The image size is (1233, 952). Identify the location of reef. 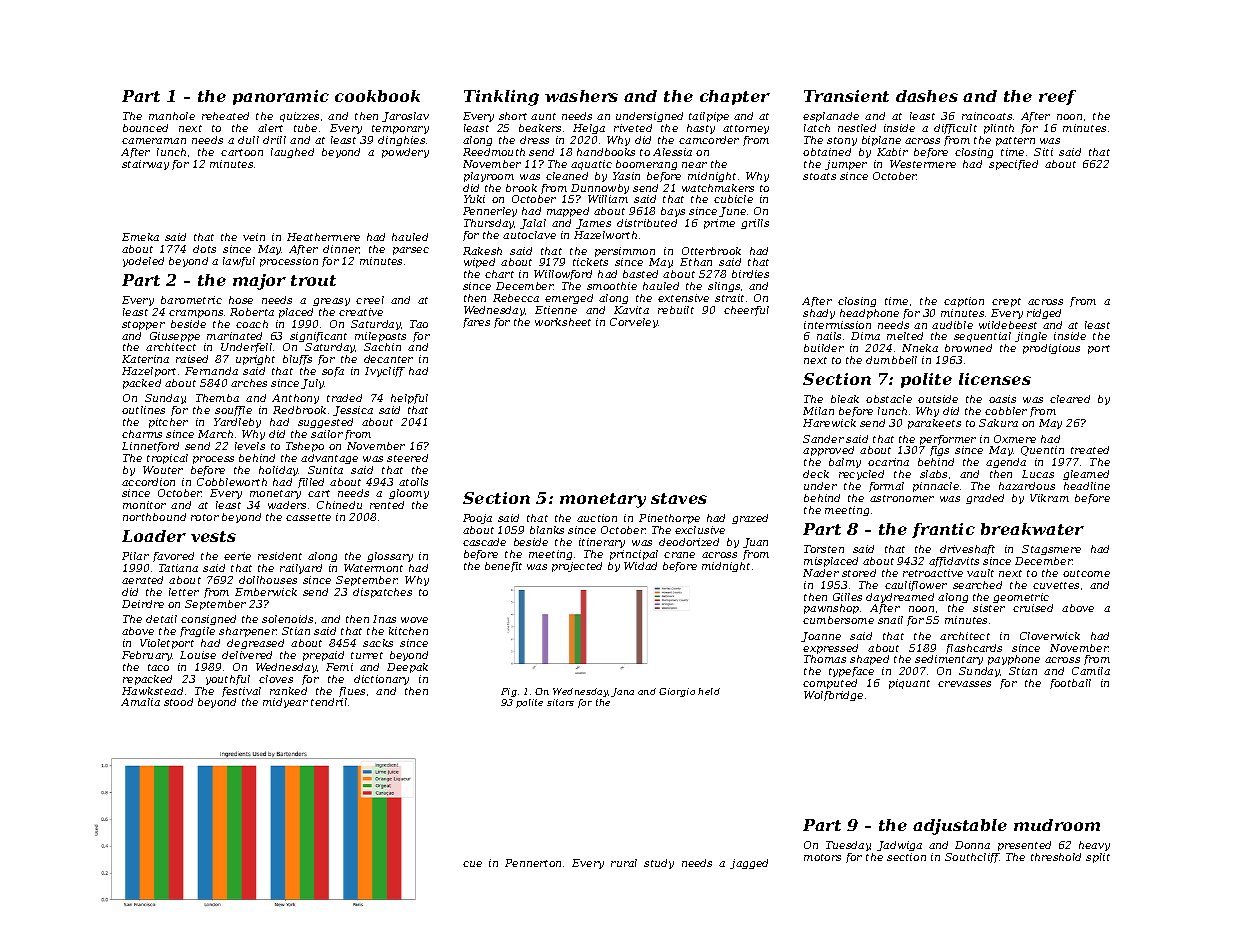
(1057, 97).
